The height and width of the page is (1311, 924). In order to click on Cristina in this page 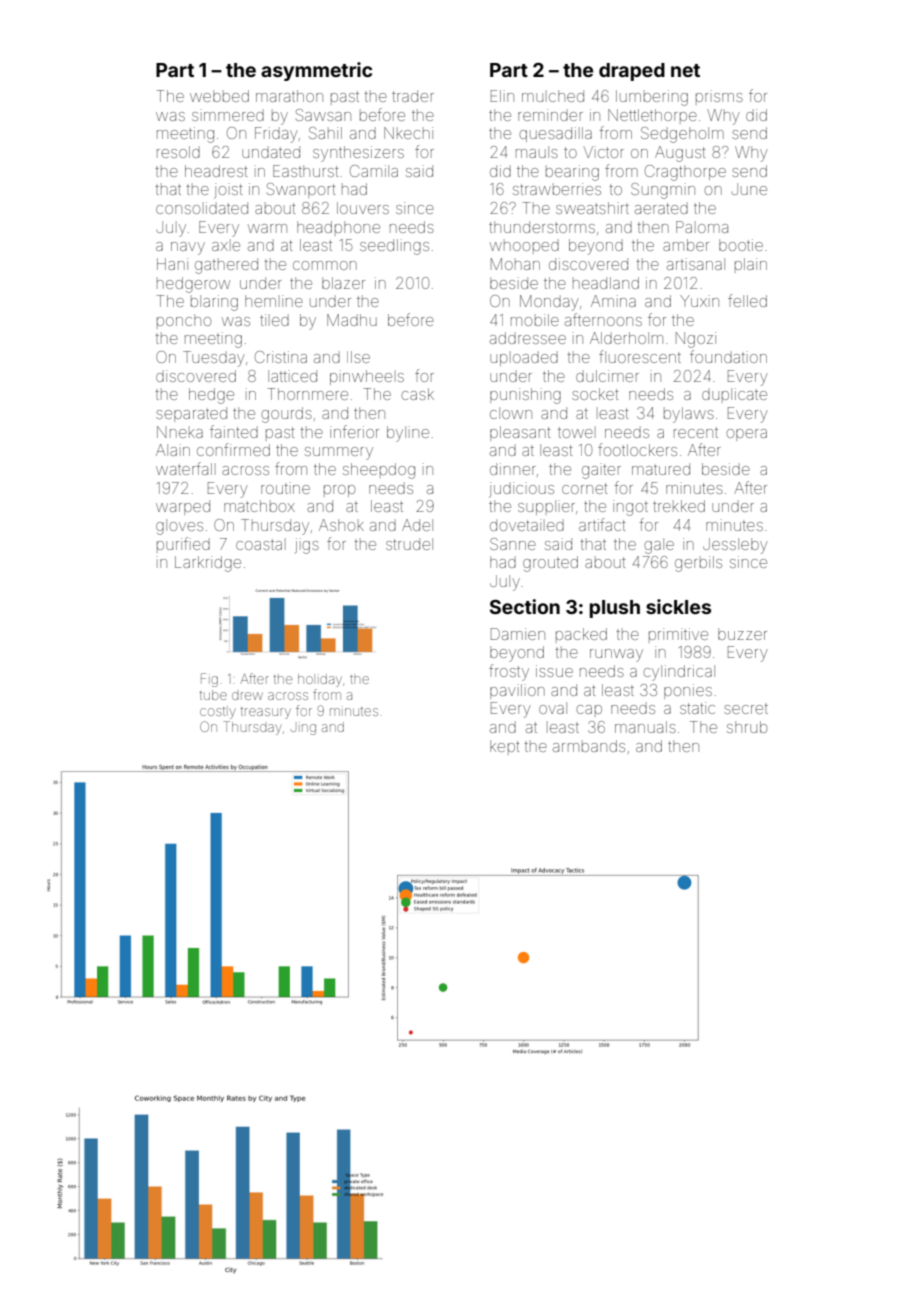, I will do `click(281, 357)`.
